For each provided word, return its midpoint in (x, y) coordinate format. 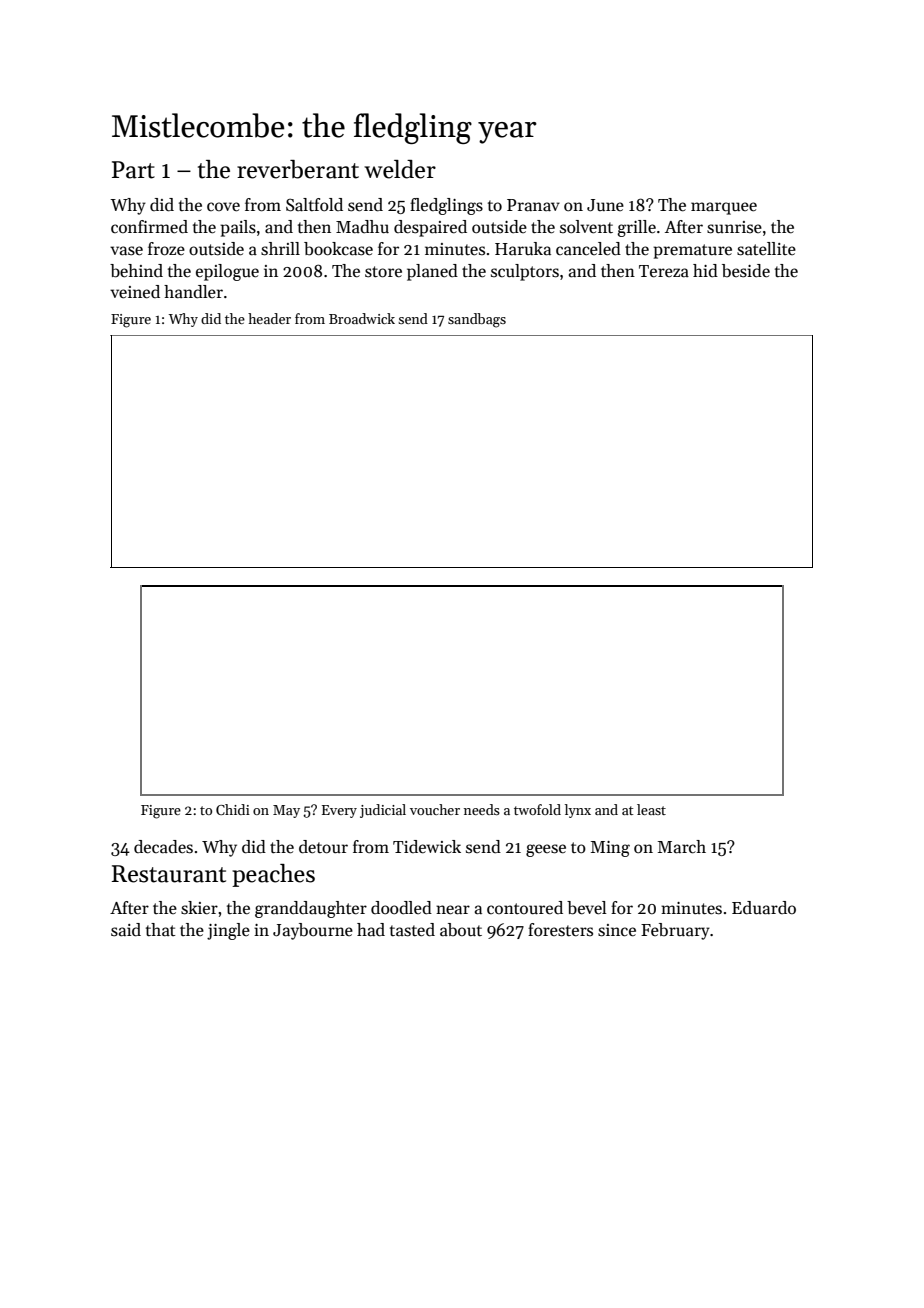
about (461, 930)
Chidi (233, 809)
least (651, 809)
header (269, 318)
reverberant (298, 169)
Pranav (533, 205)
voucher (435, 809)
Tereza (664, 271)
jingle (228, 931)
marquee (724, 208)
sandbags (477, 320)
